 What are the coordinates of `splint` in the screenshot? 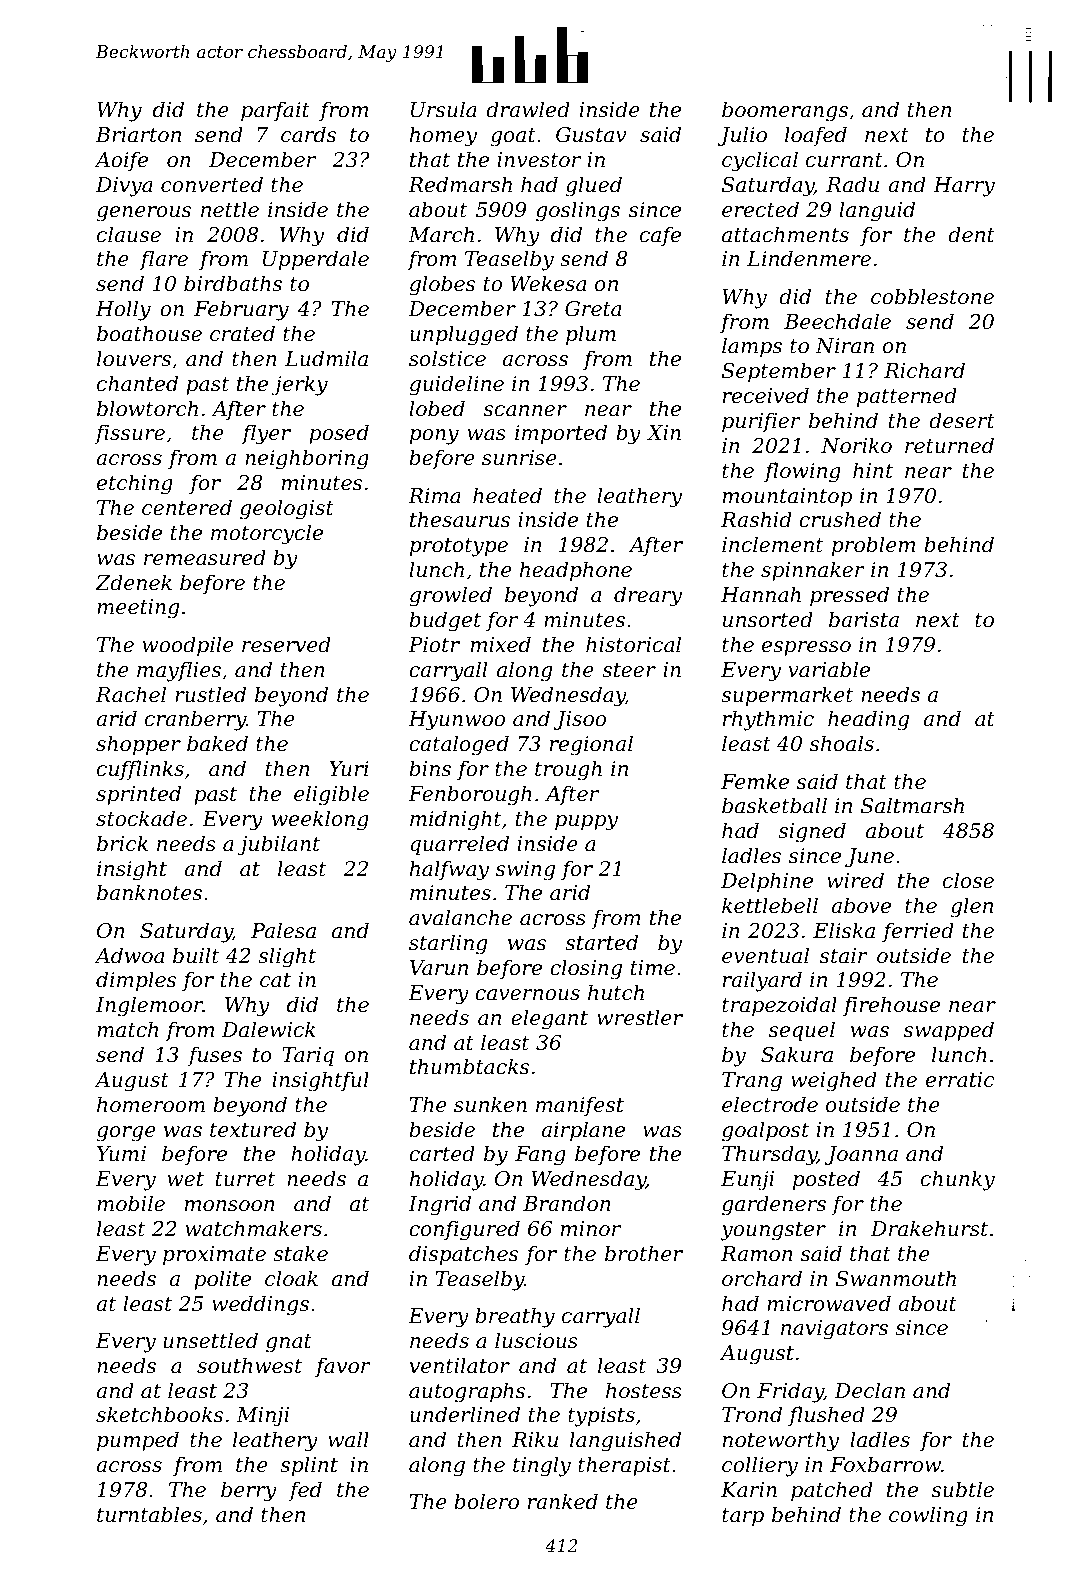 It's located at (309, 1466).
